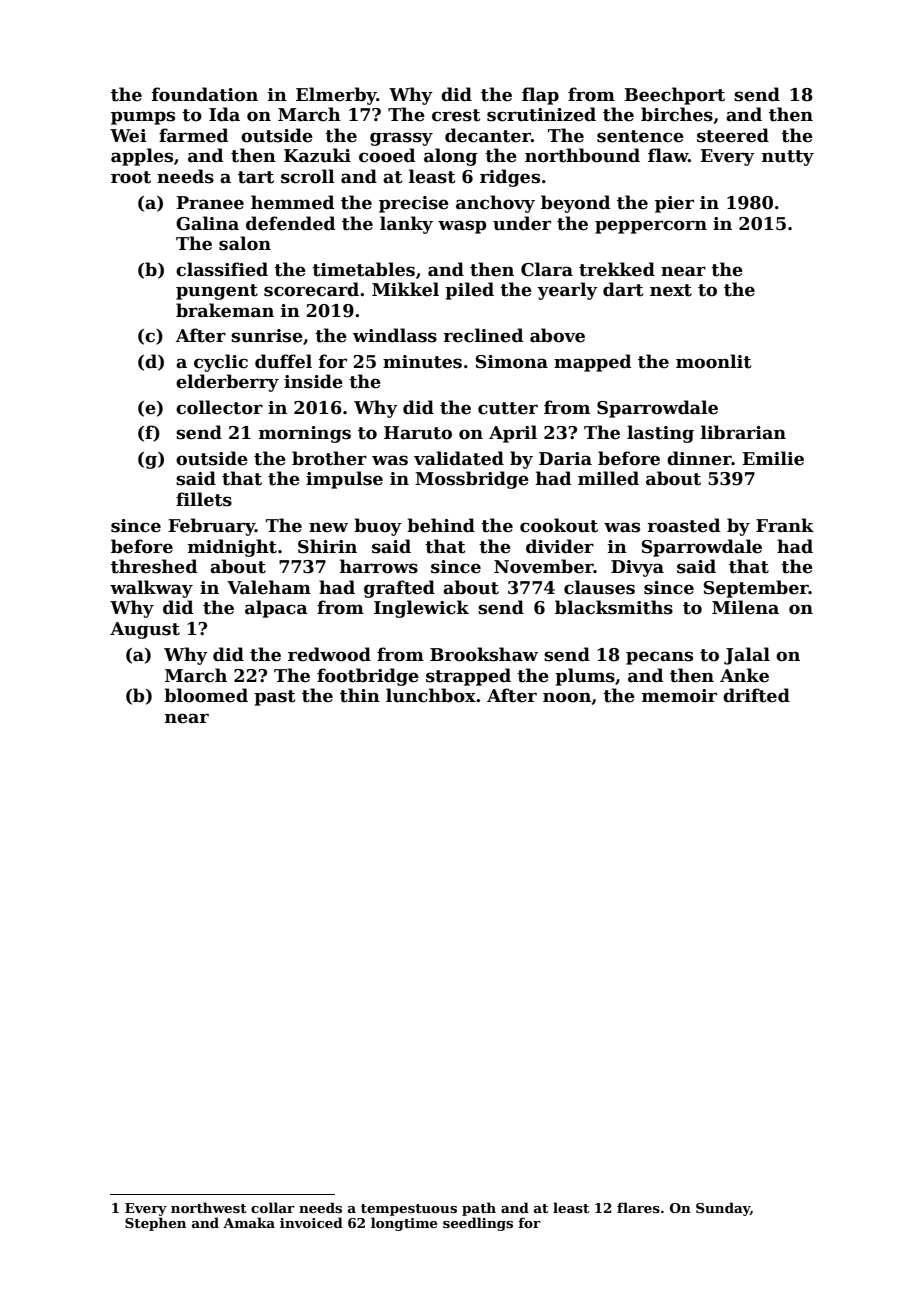  Describe the element at coordinates (756, 695) in the screenshot. I see `drifted` at that location.
